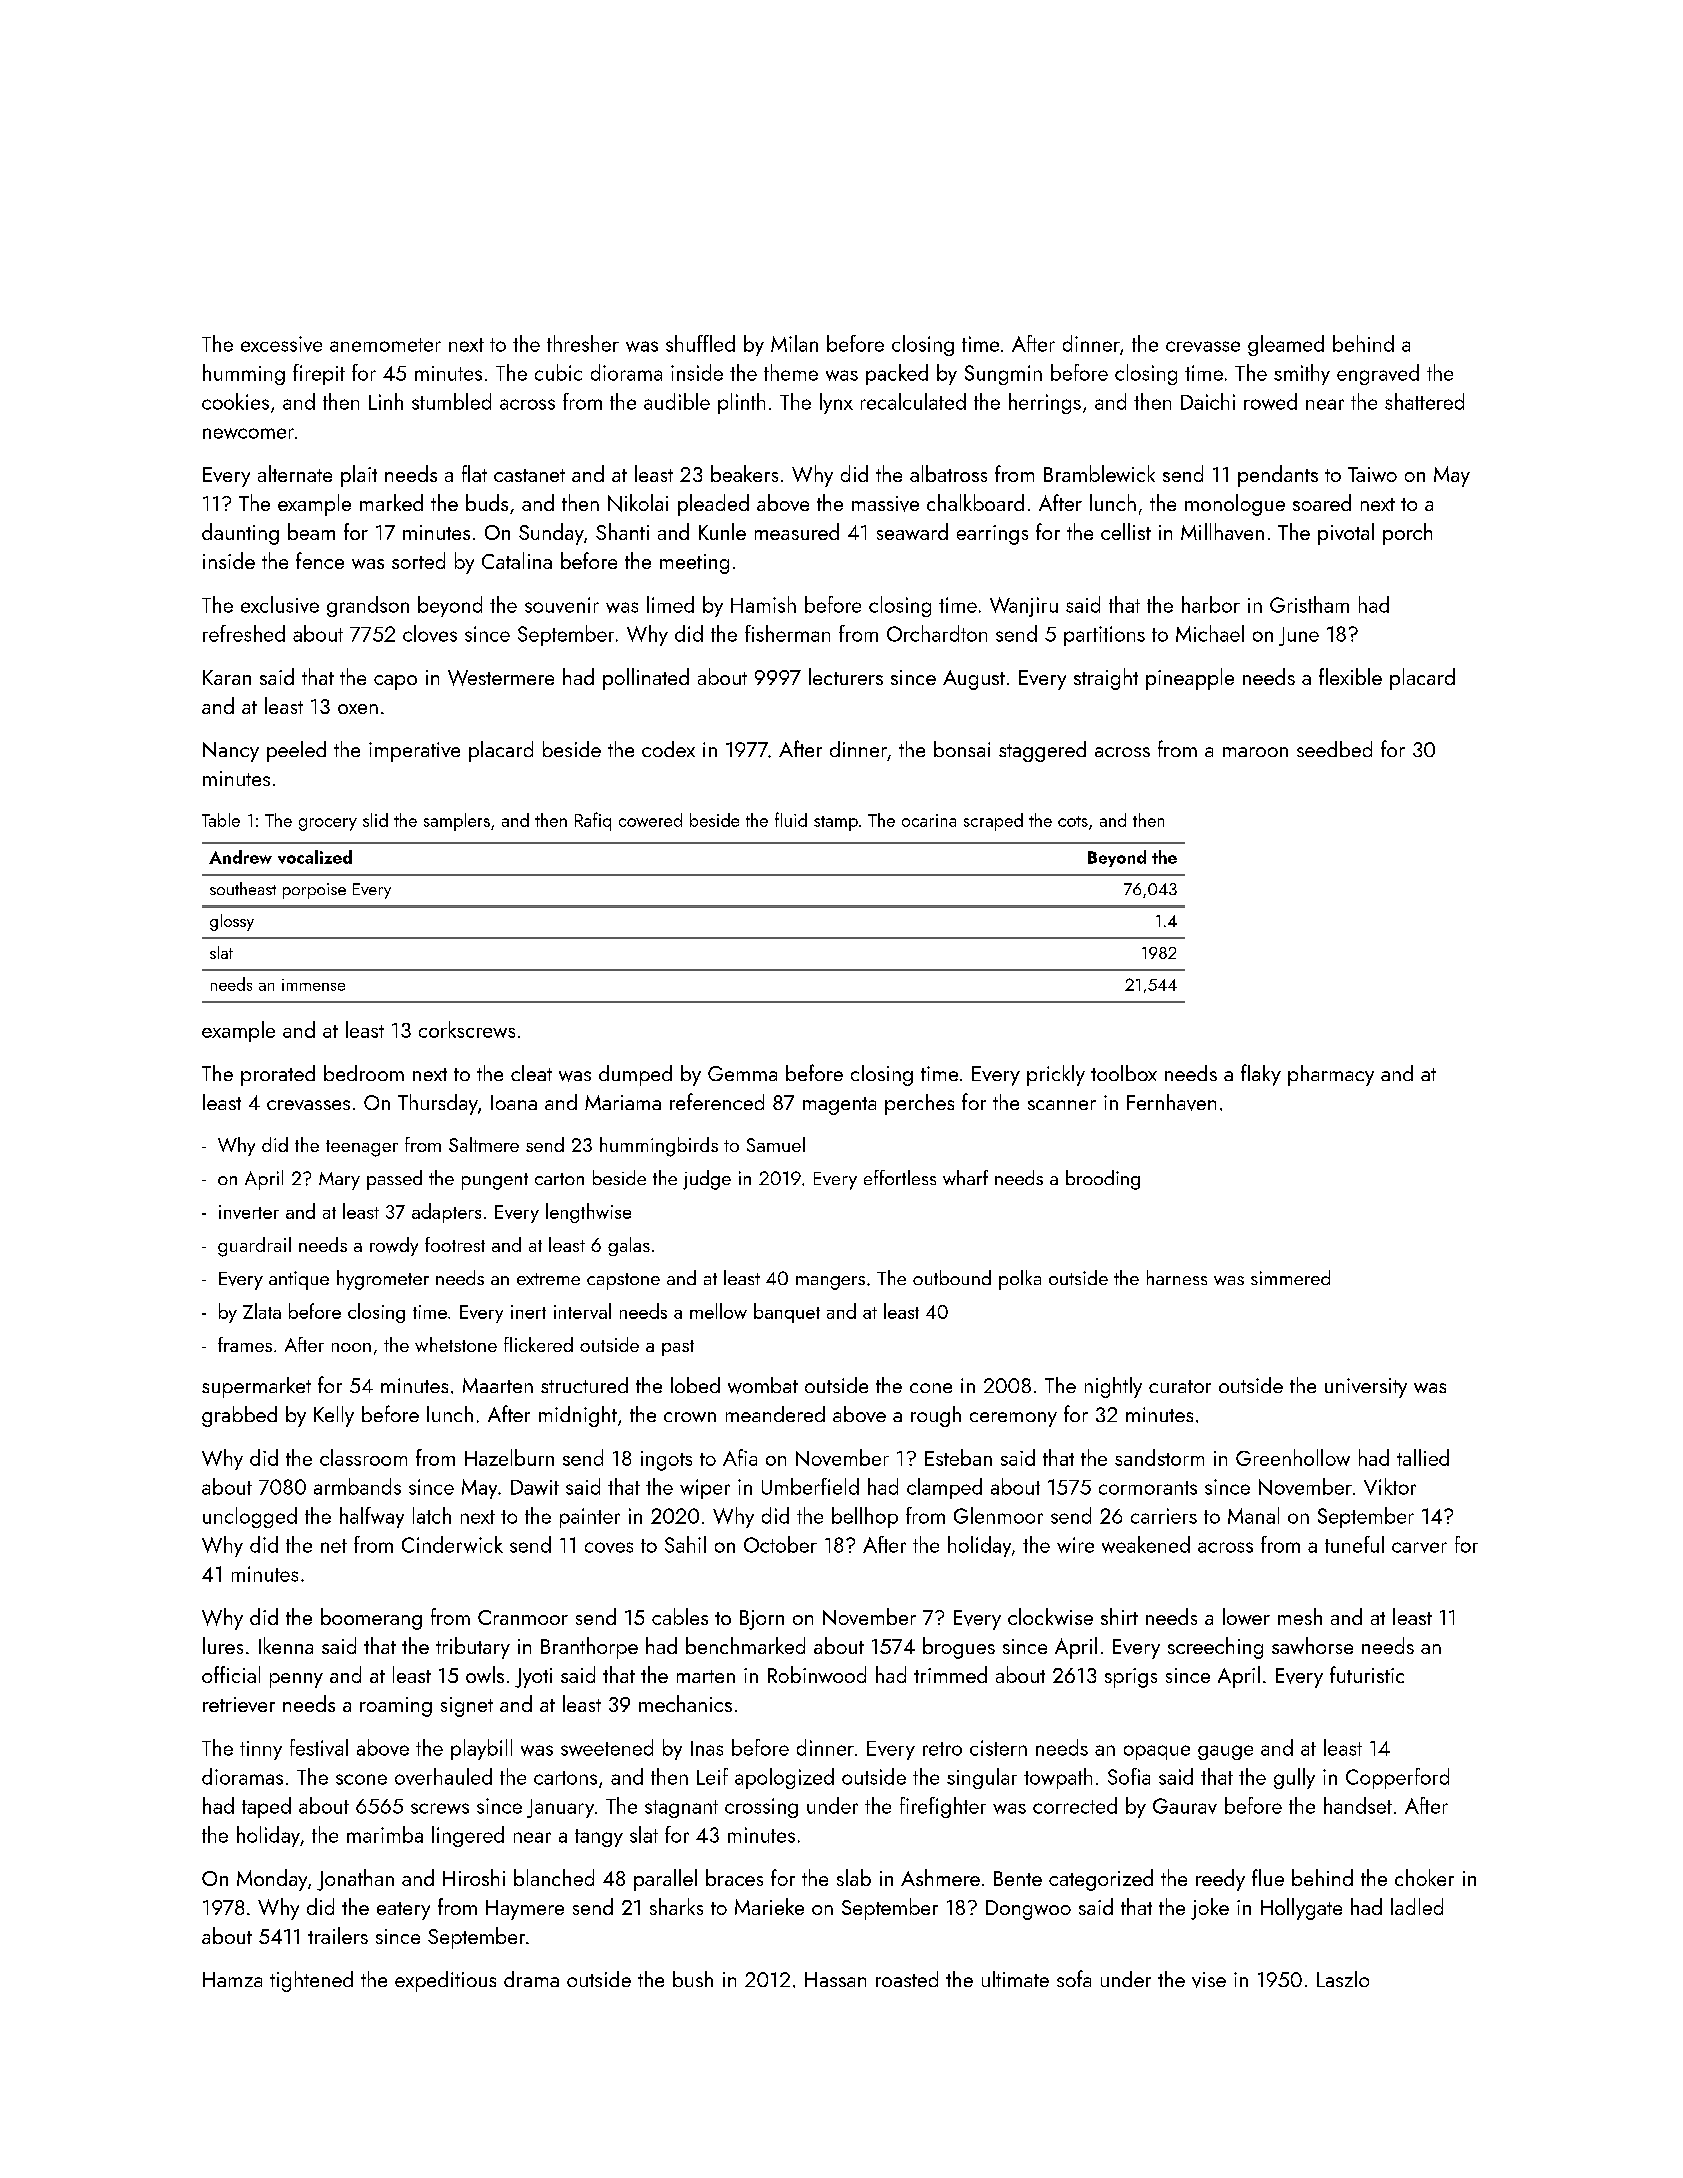 This document has width=1683, height=2178. What do you see at coordinates (375, 820) in the document?
I see `slid` at bounding box center [375, 820].
